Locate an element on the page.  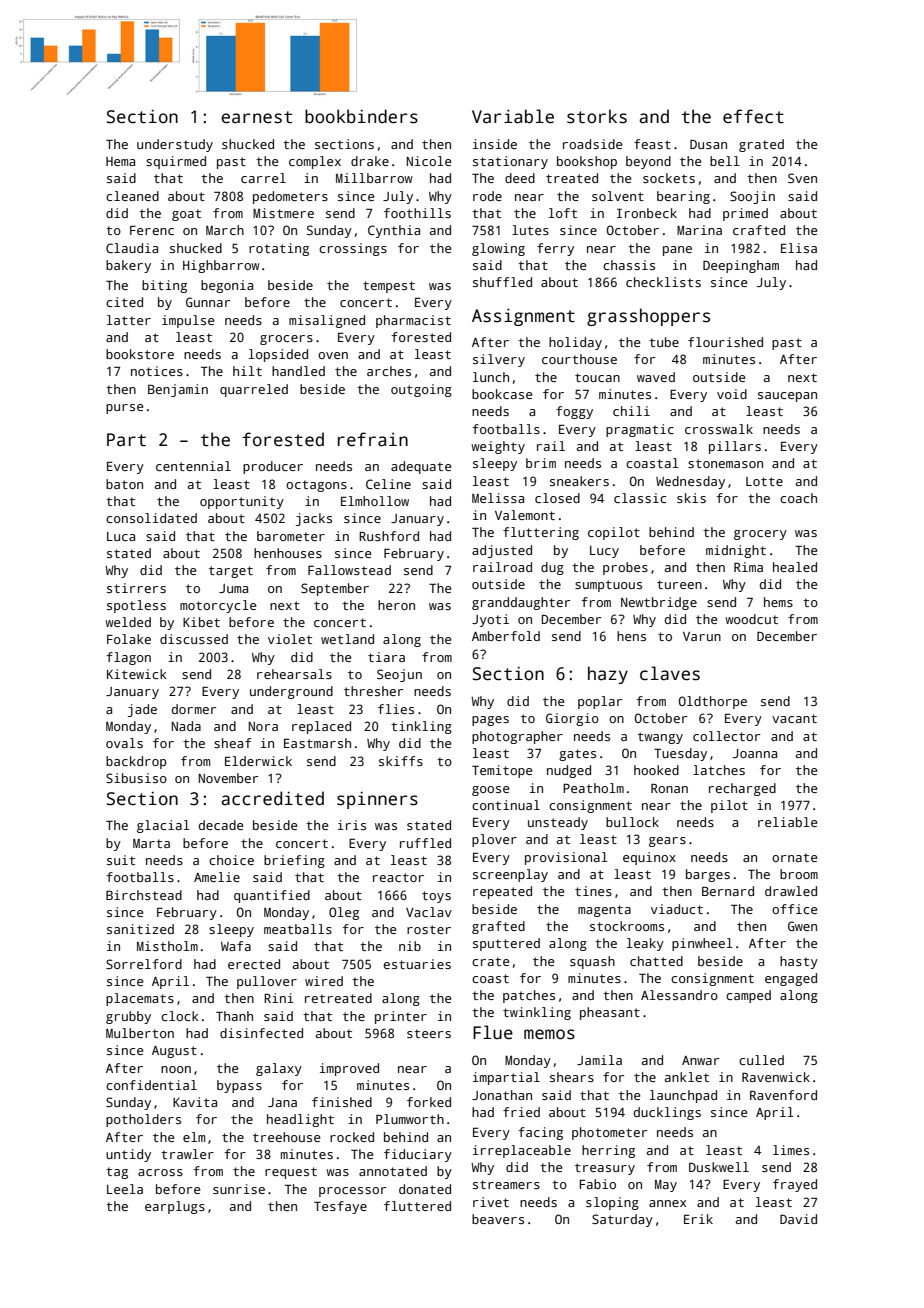
patches is located at coordinates (529, 996).
